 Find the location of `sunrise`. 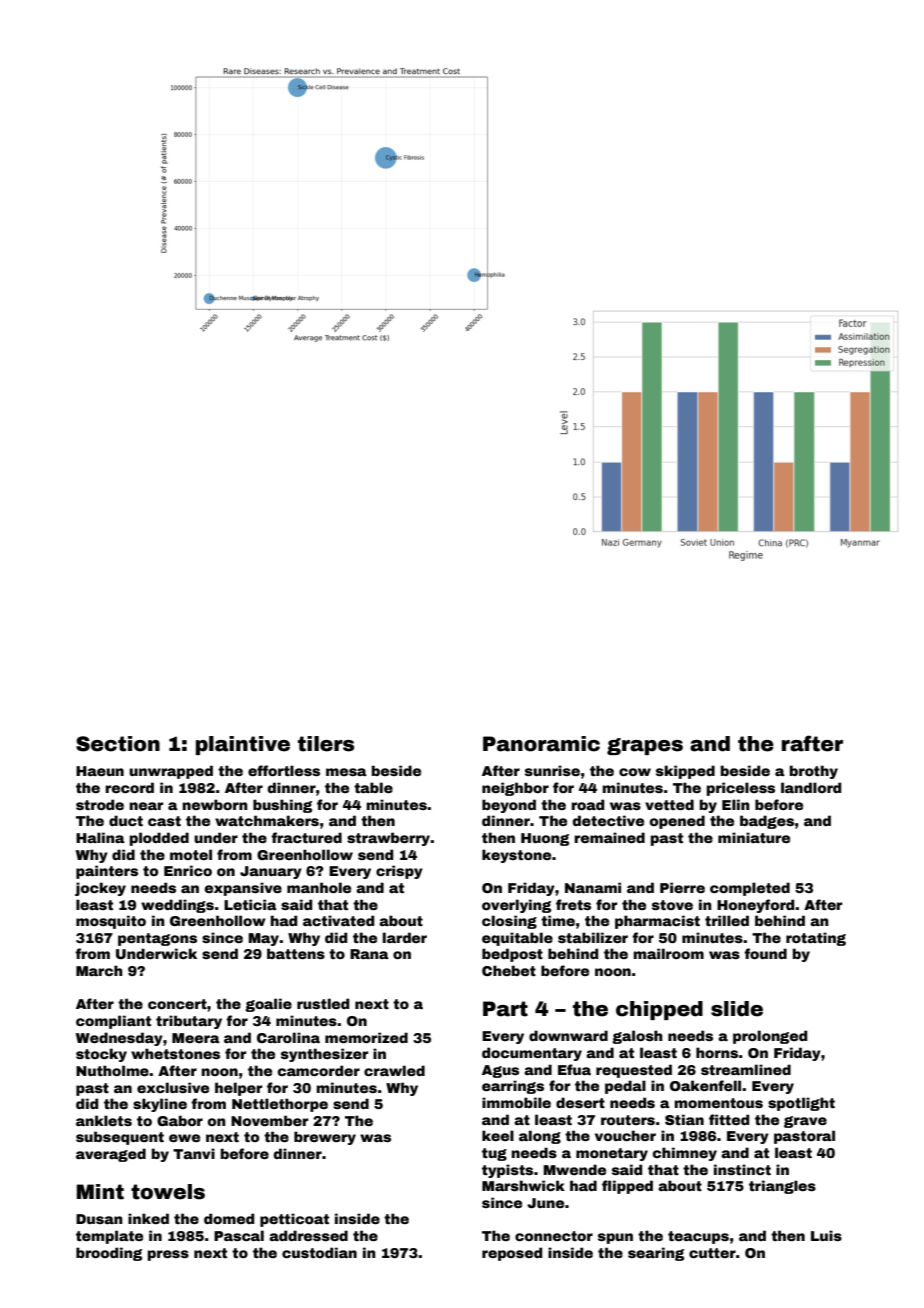

sunrise is located at coordinates (552, 770).
